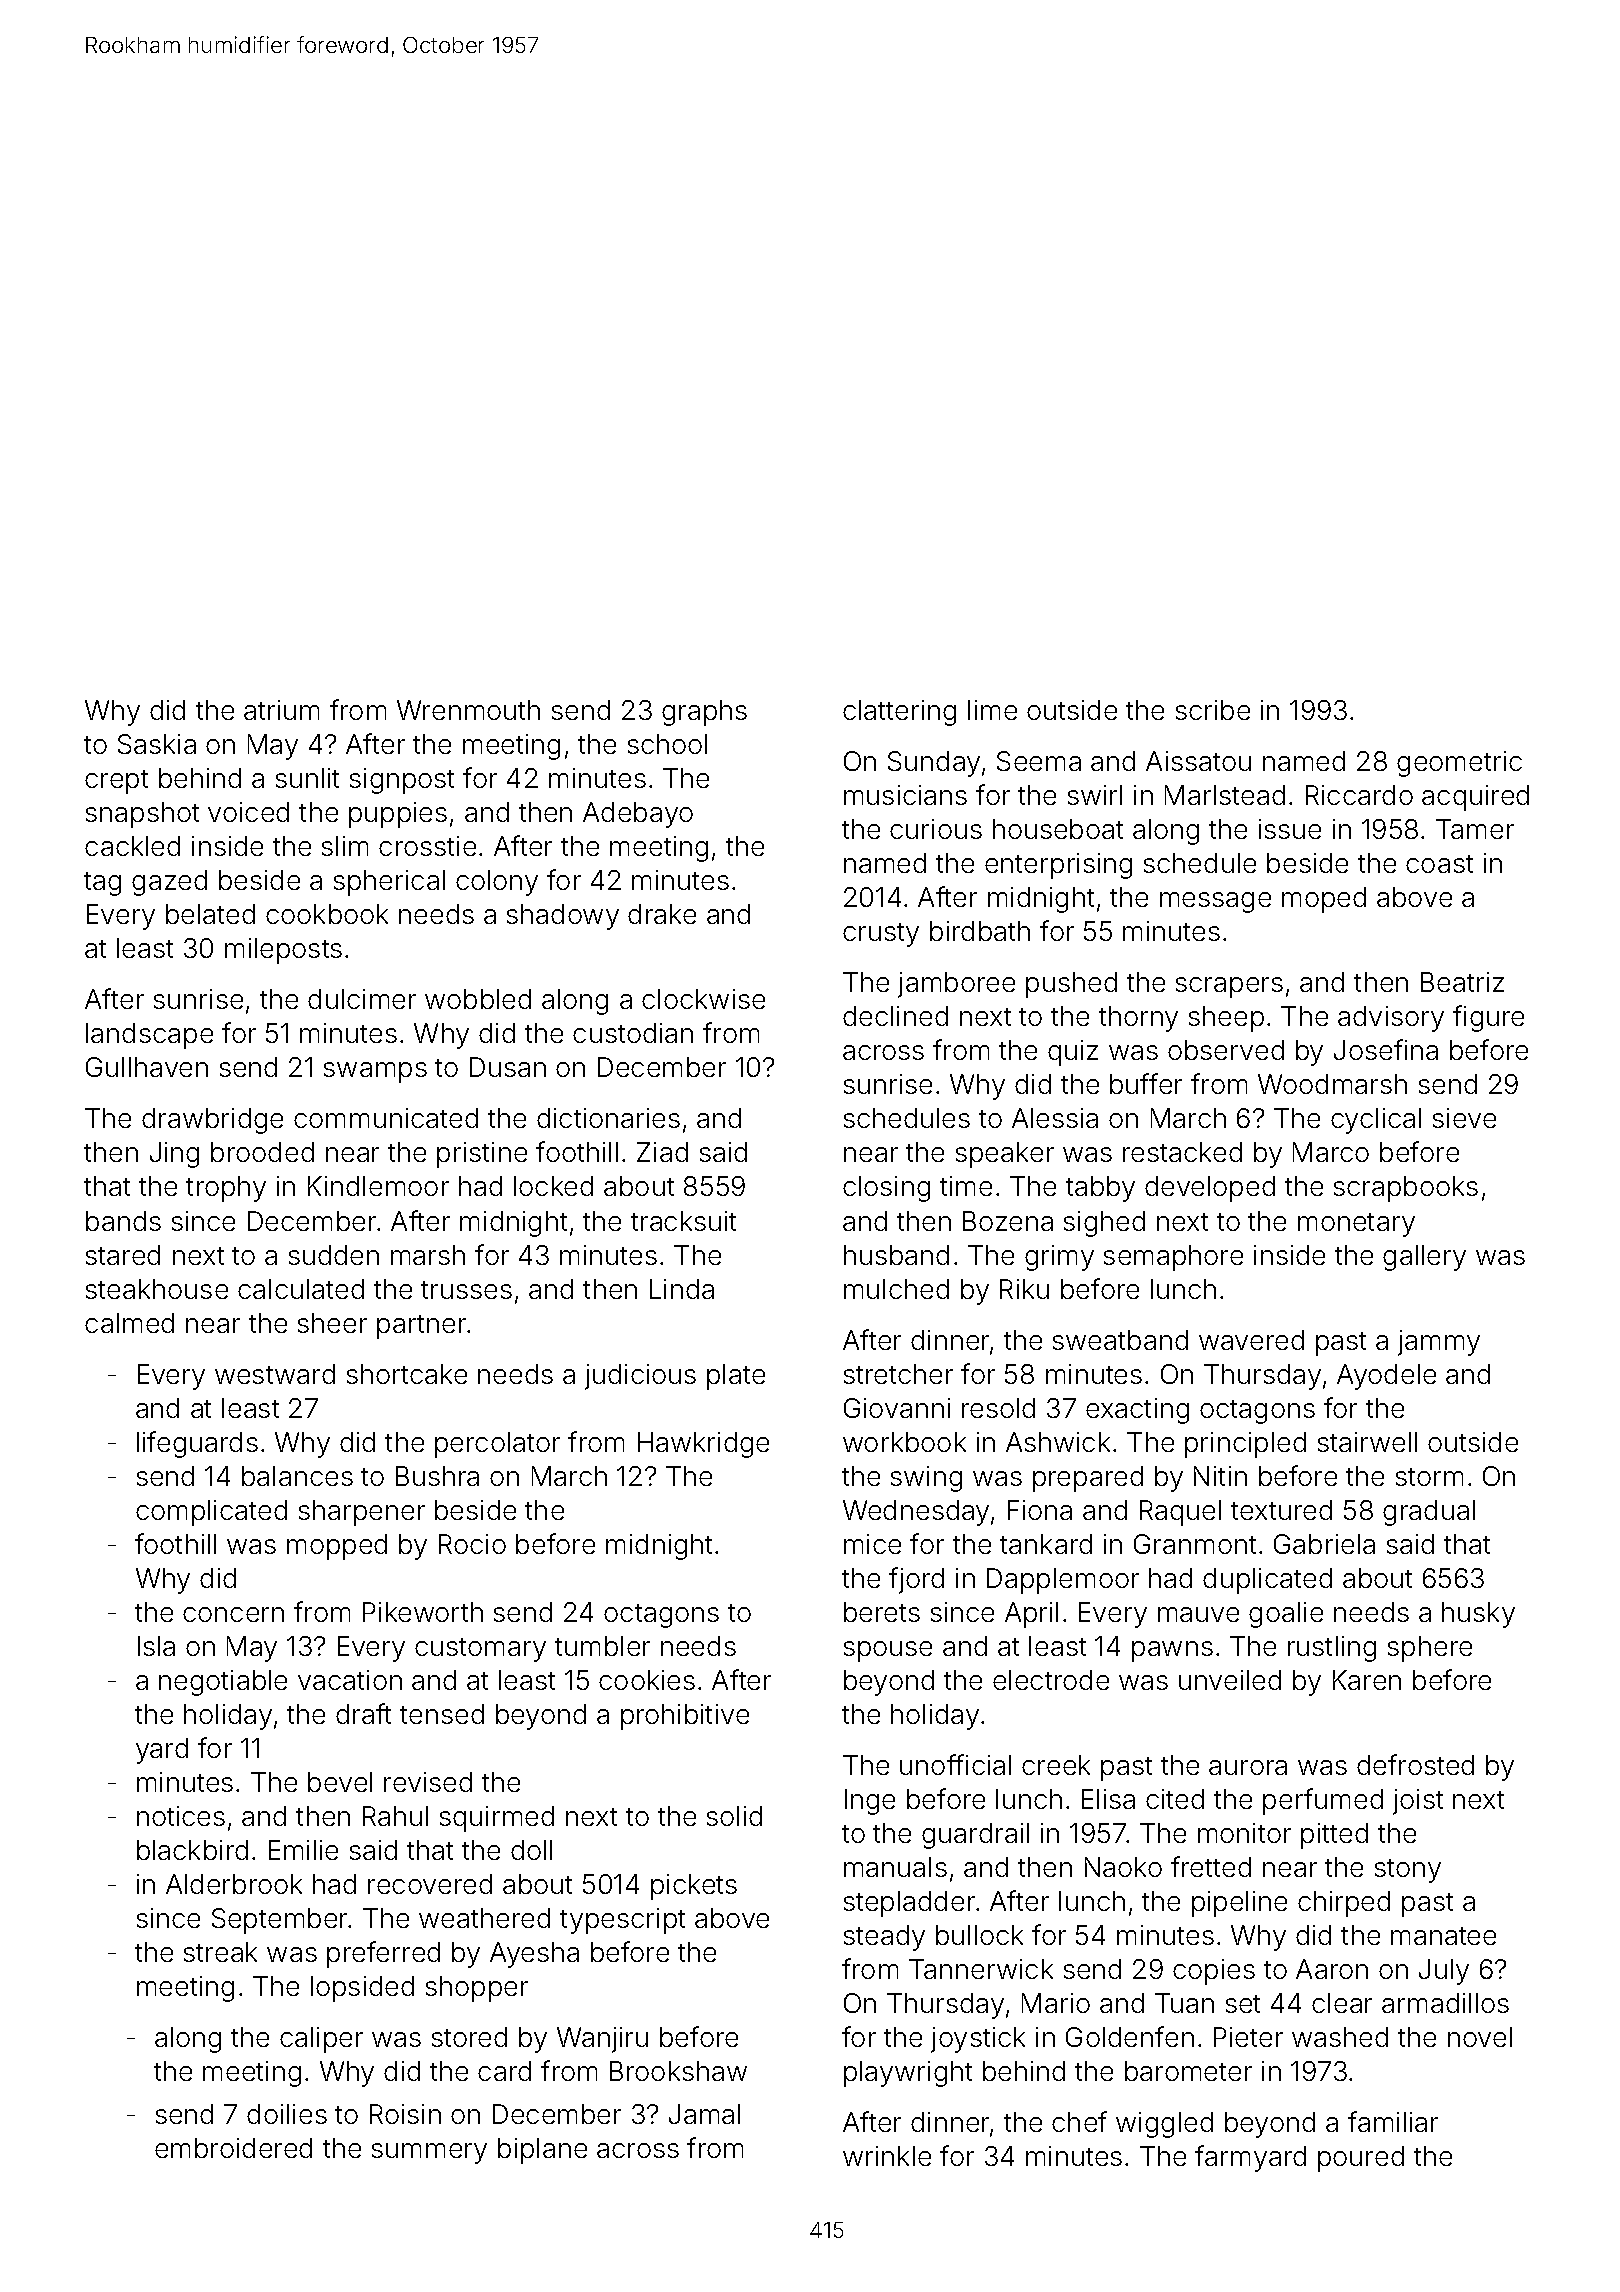 This screenshot has height=2292, width=1620. What do you see at coordinates (884, 1938) in the screenshot?
I see `steady` at bounding box center [884, 1938].
